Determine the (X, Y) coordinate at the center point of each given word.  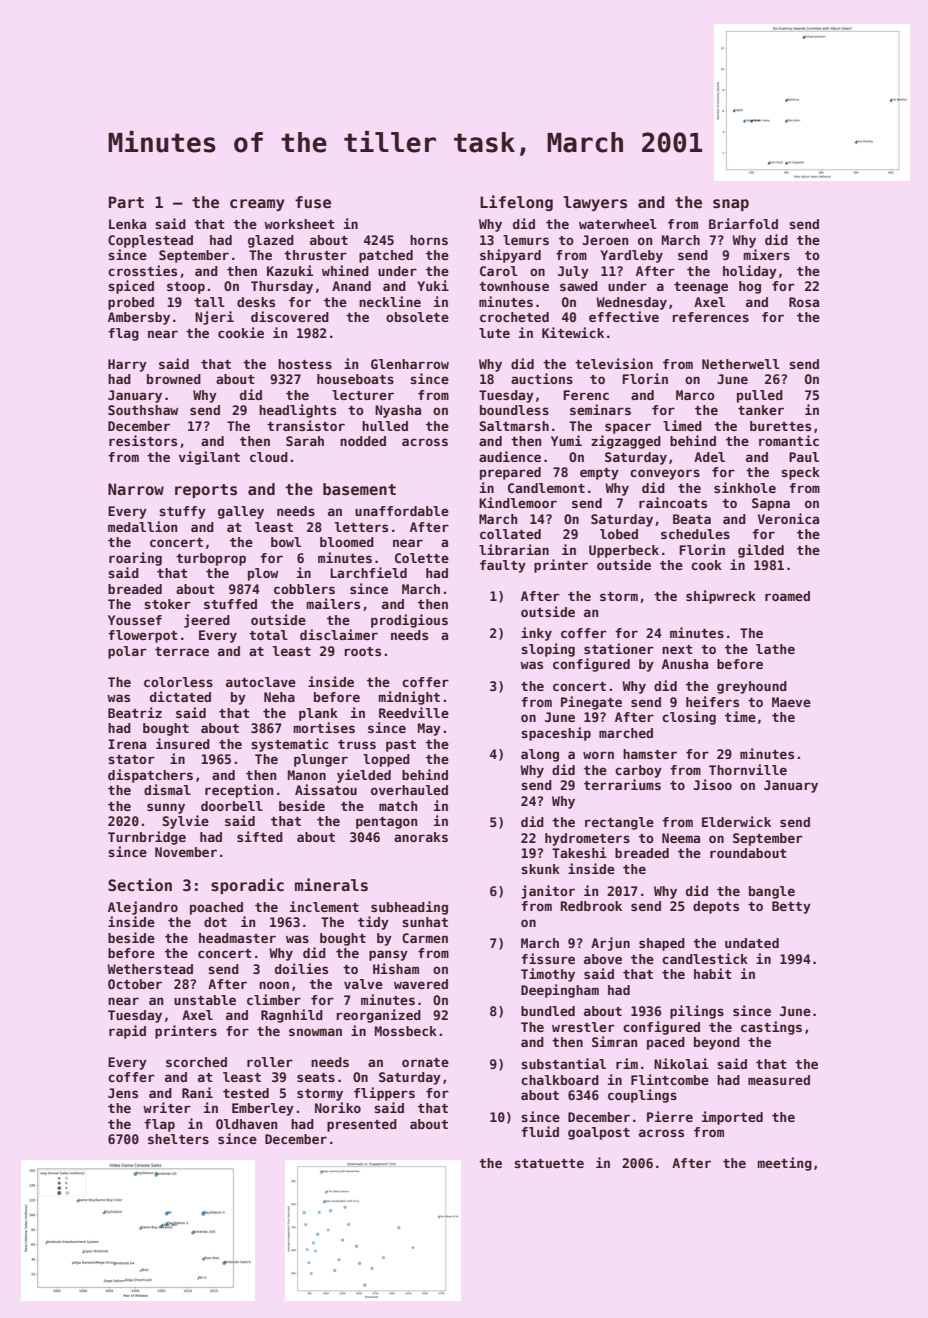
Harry (127, 365)
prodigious (409, 621)
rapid (127, 1032)
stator (131, 759)
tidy (373, 923)
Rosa (804, 302)
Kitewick (573, 332)
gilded (761, 551)
